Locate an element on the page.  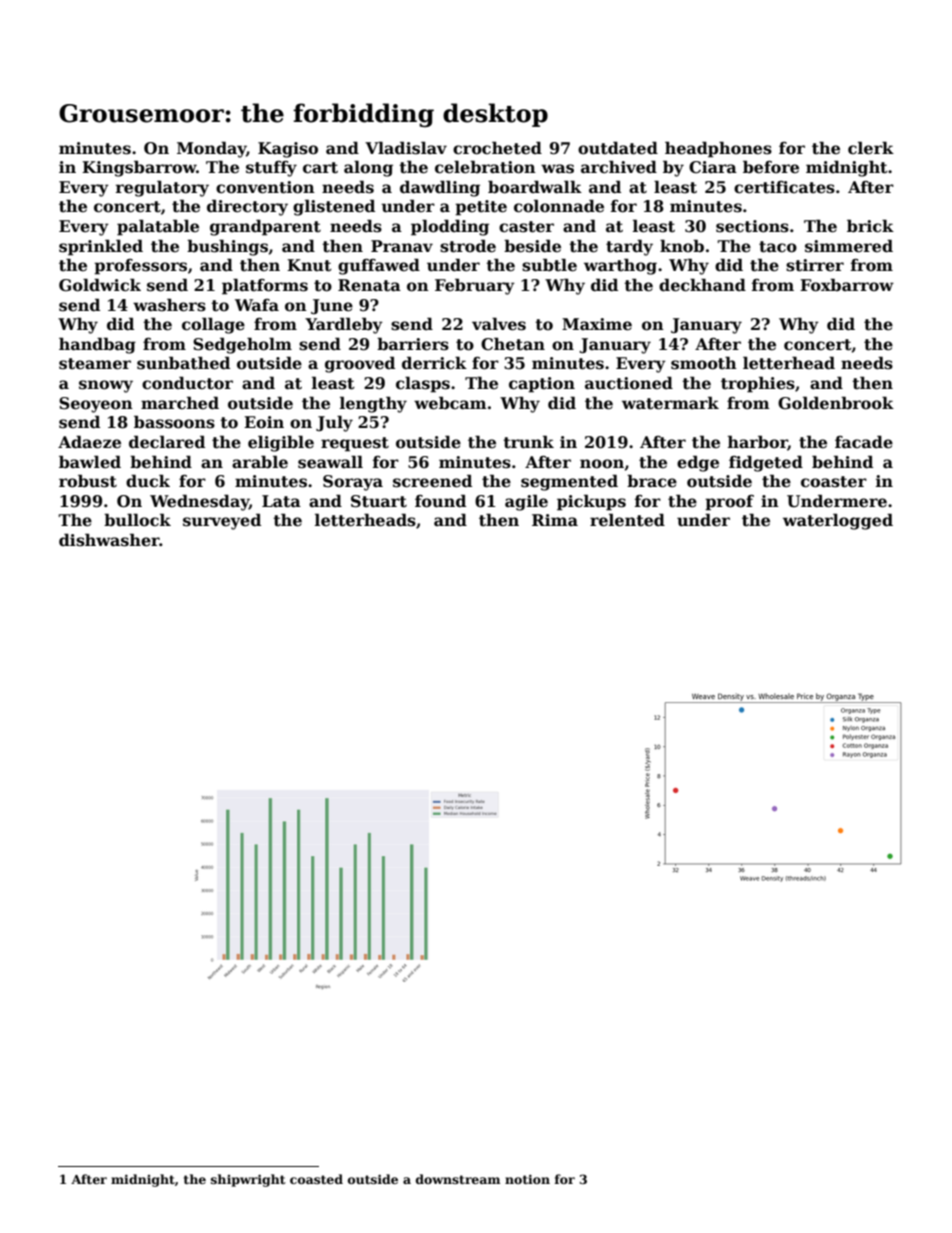
notion is located at coordinates (527, 1179).
